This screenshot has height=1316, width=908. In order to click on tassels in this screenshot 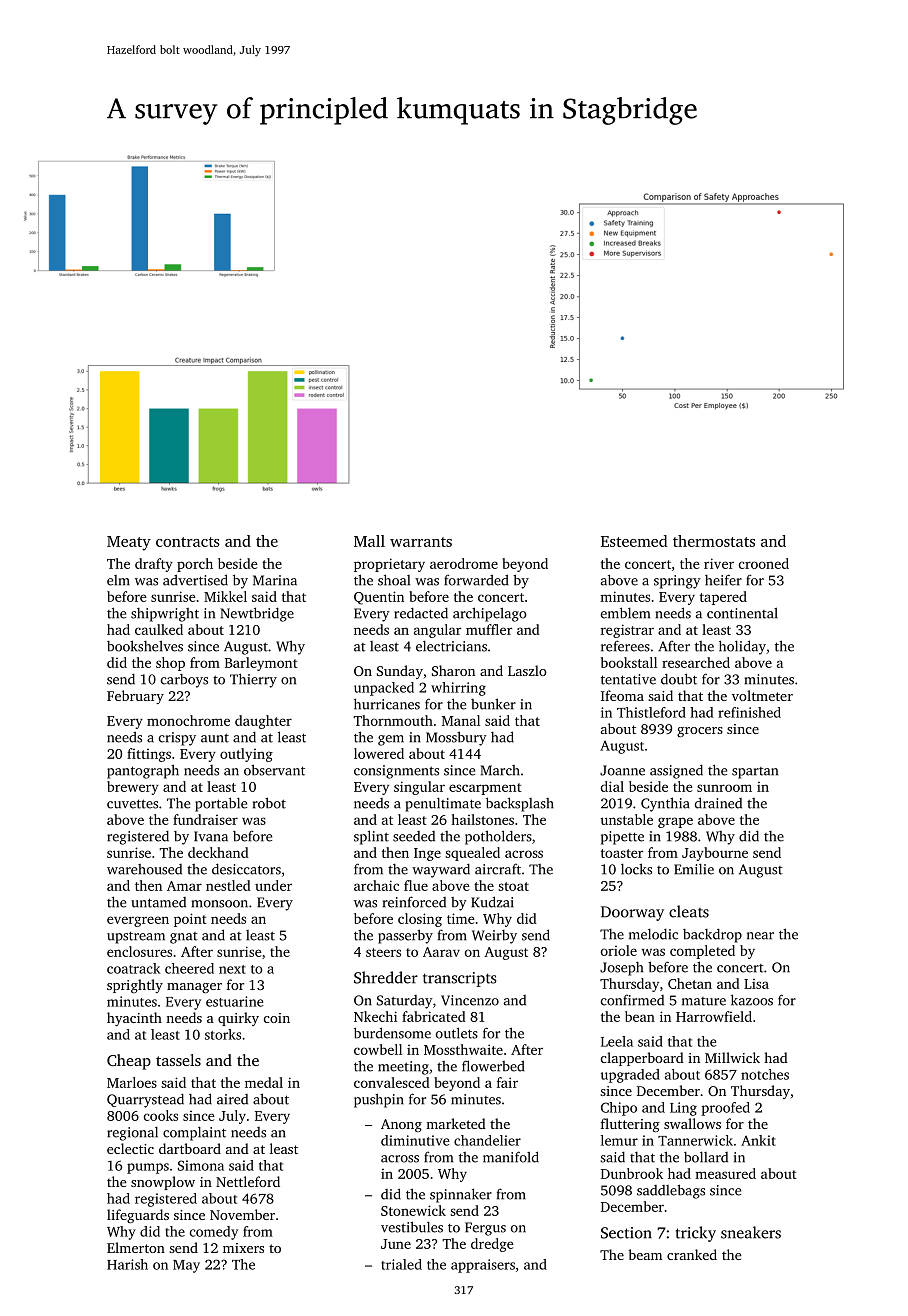, I will do `click(178, 1060)`.
